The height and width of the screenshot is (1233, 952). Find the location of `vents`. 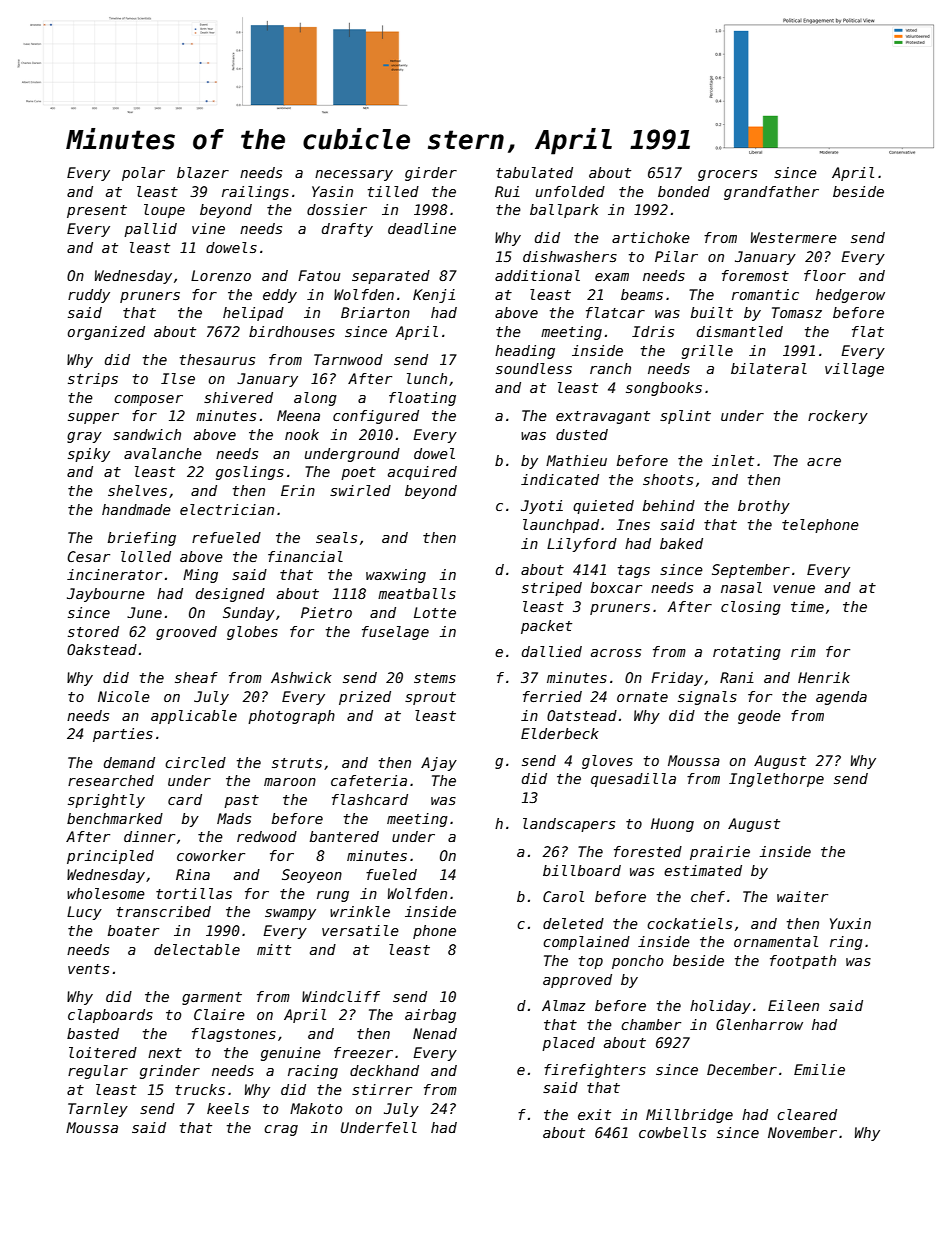

vents is located at coordinates (88, 969).
